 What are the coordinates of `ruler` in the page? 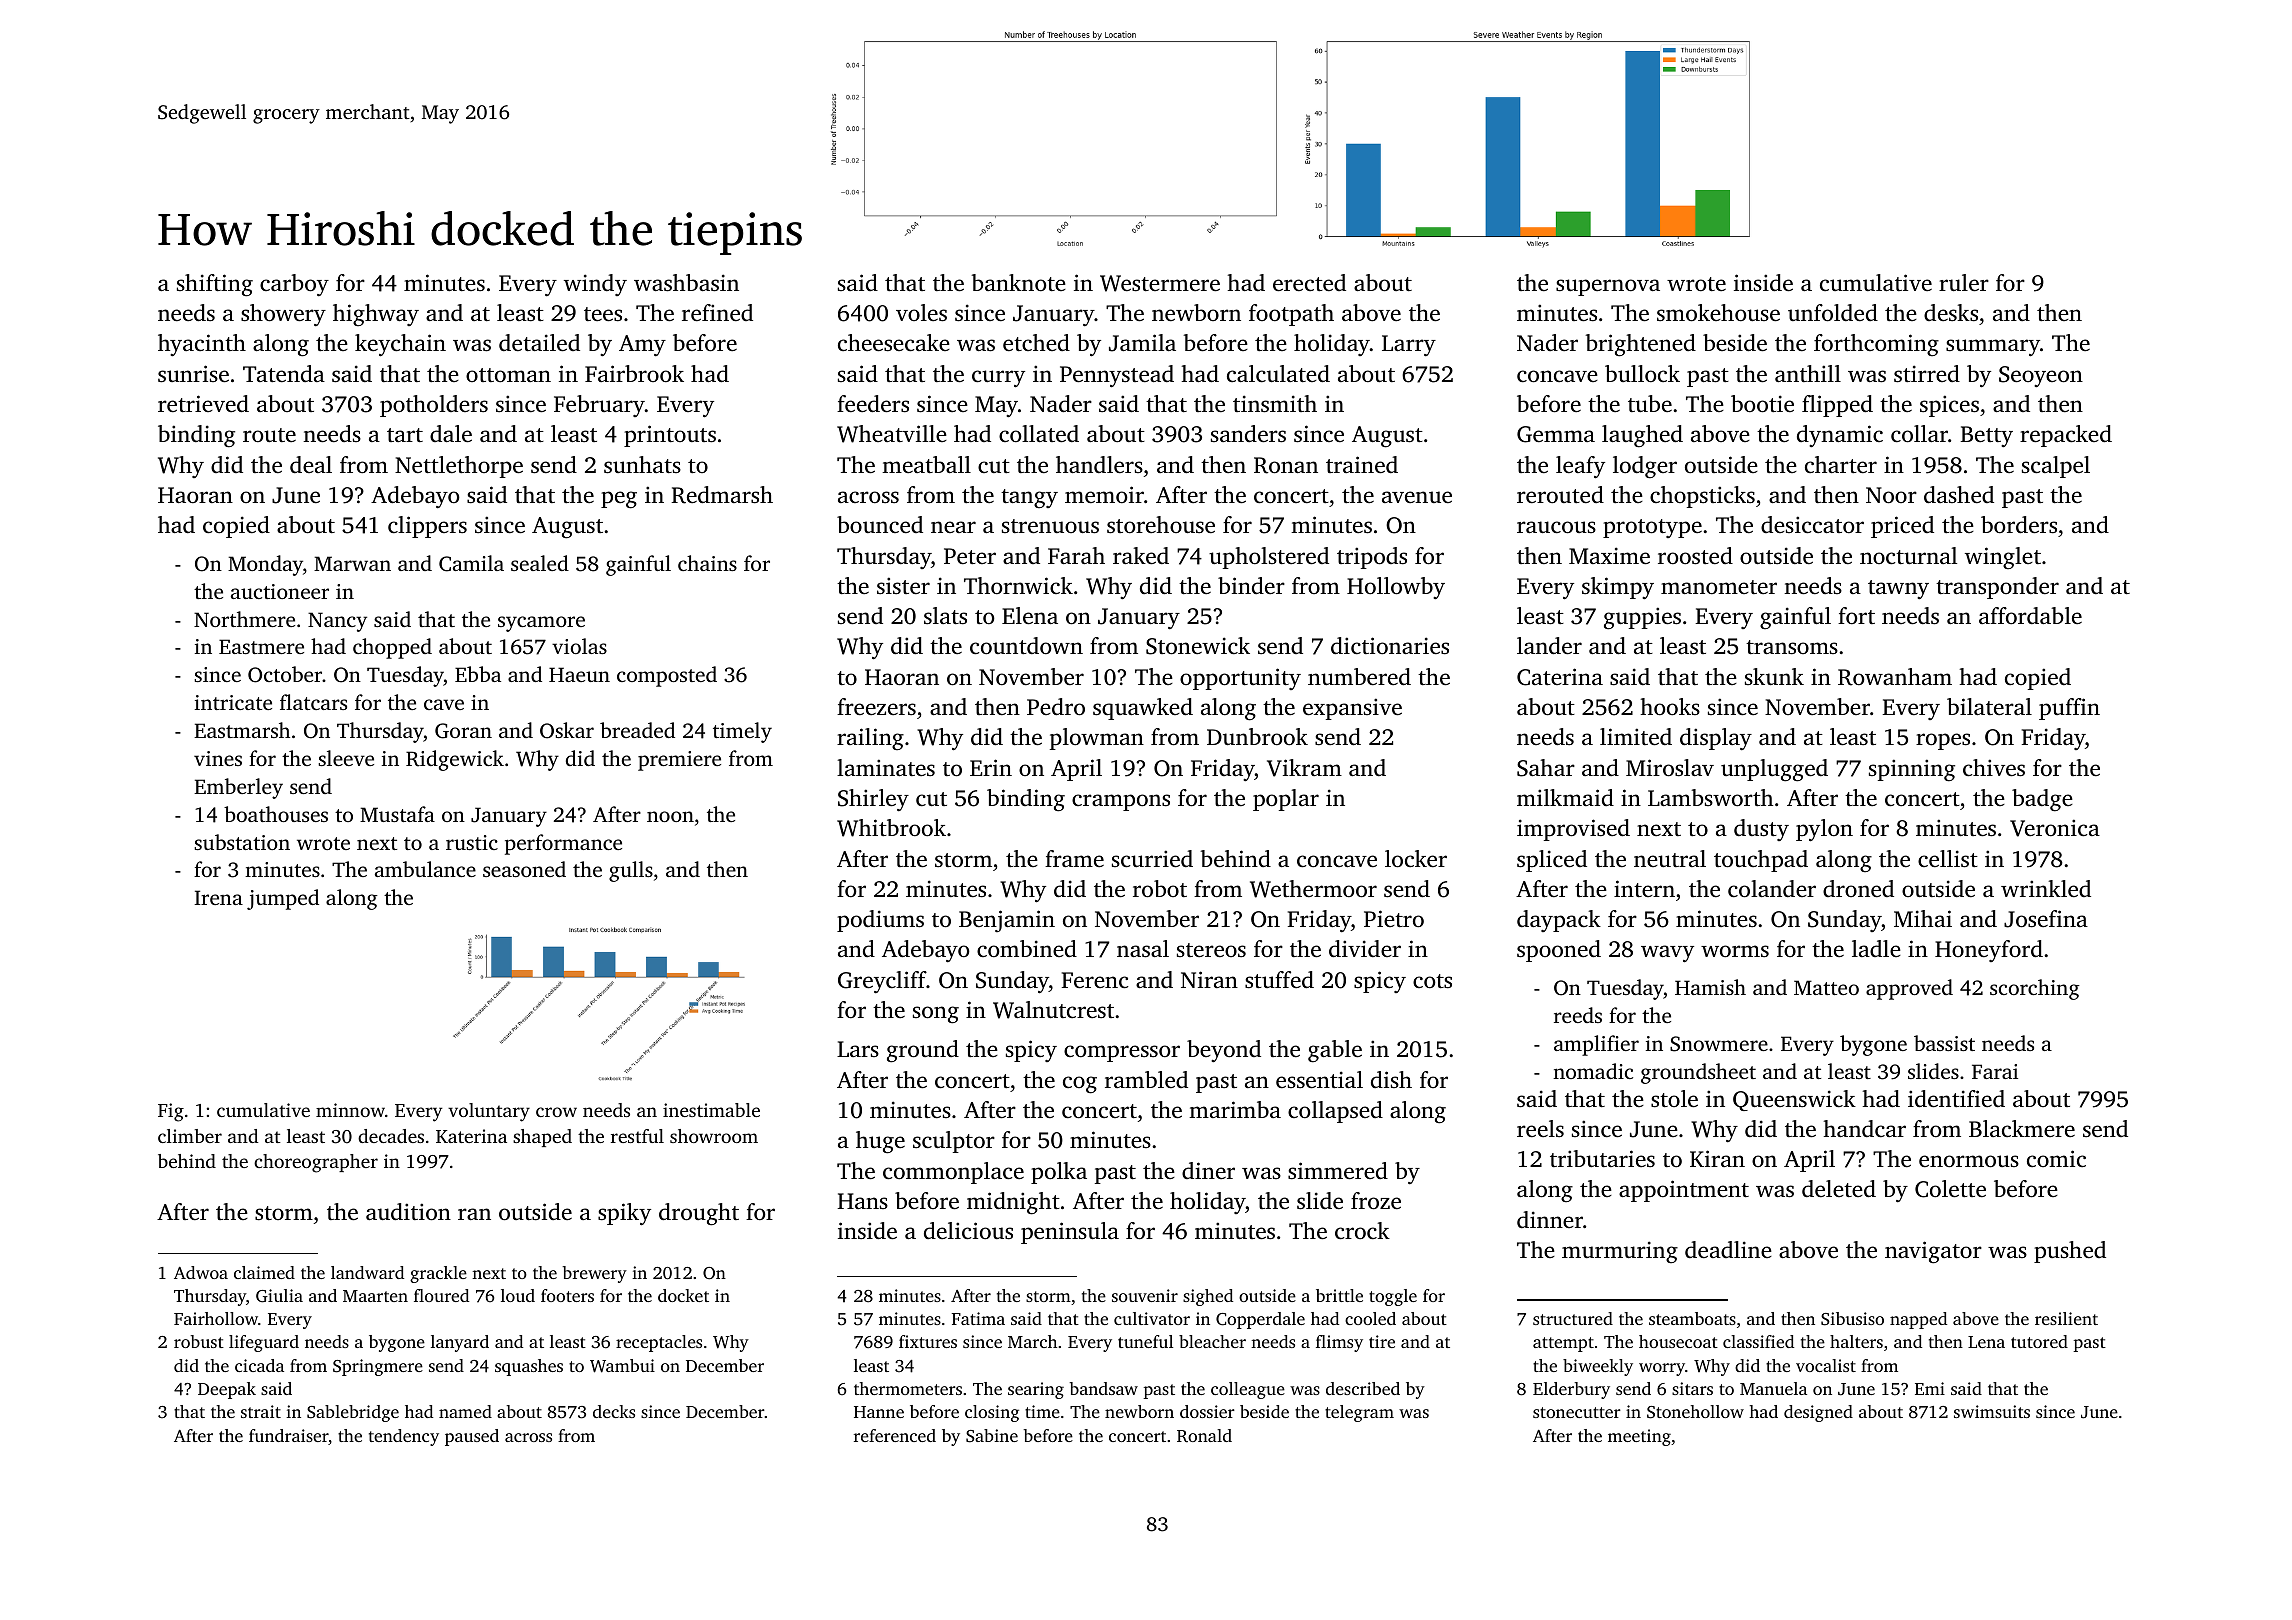 It's located at (1964, 283).
